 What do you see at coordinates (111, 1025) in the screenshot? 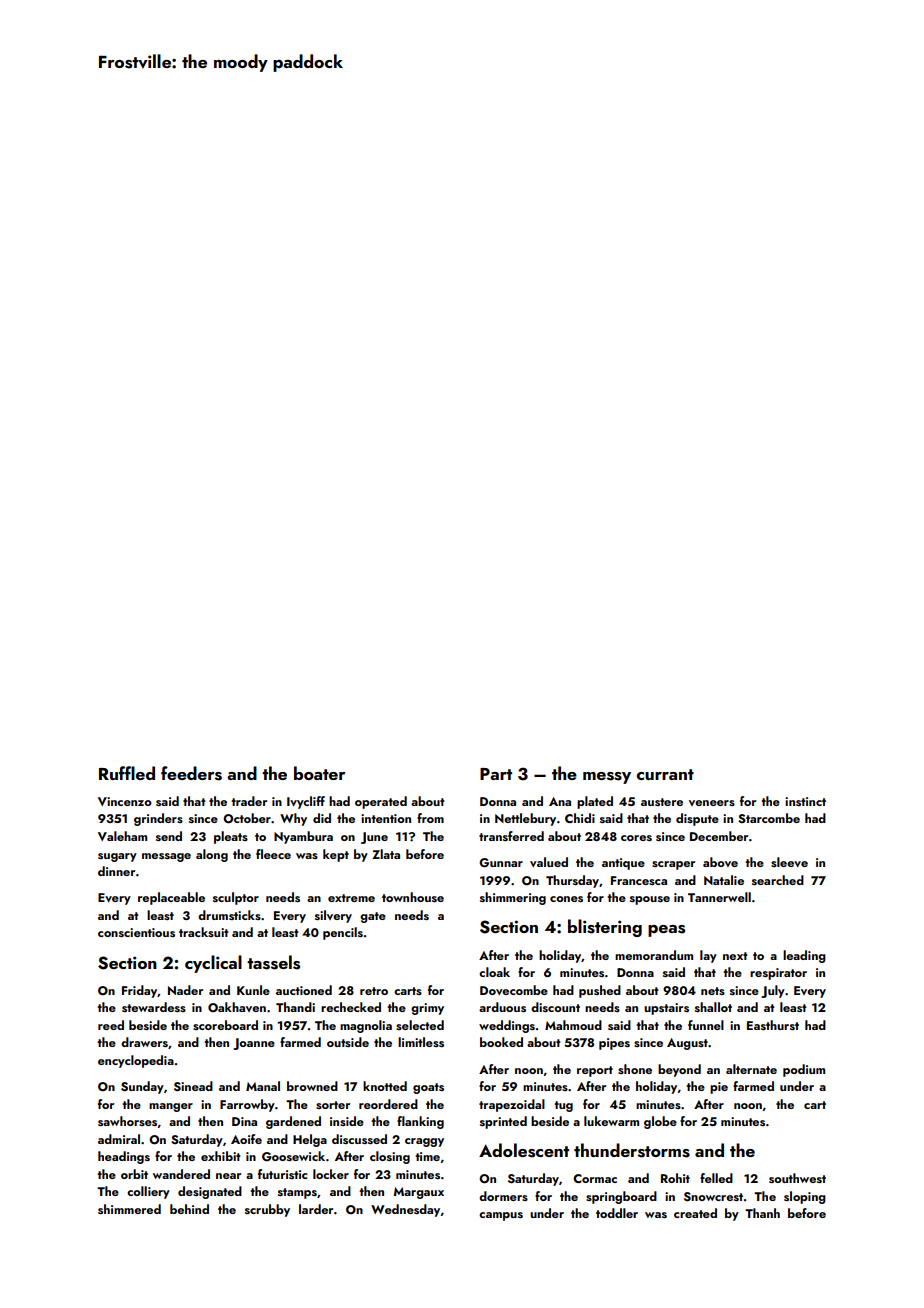
I see `reed` at bounding box center [111, 1025].
